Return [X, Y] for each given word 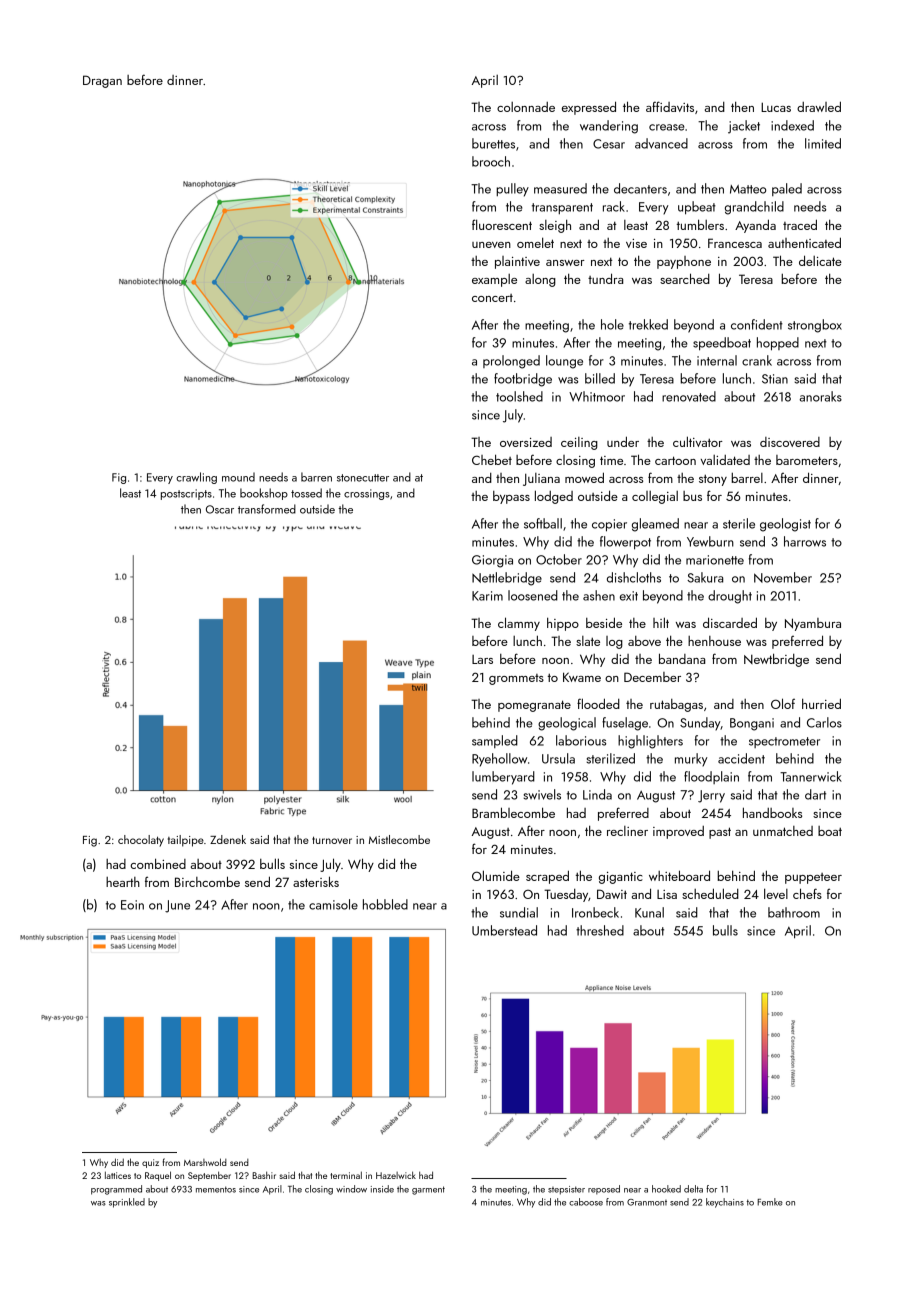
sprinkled [127, 1203]
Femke [770, 1202]
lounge [564, 362]
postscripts [186, 494]
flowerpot [625, 543]
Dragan [102, 81]
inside [382, 1189]
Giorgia [492, 561]
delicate [820, 260]
